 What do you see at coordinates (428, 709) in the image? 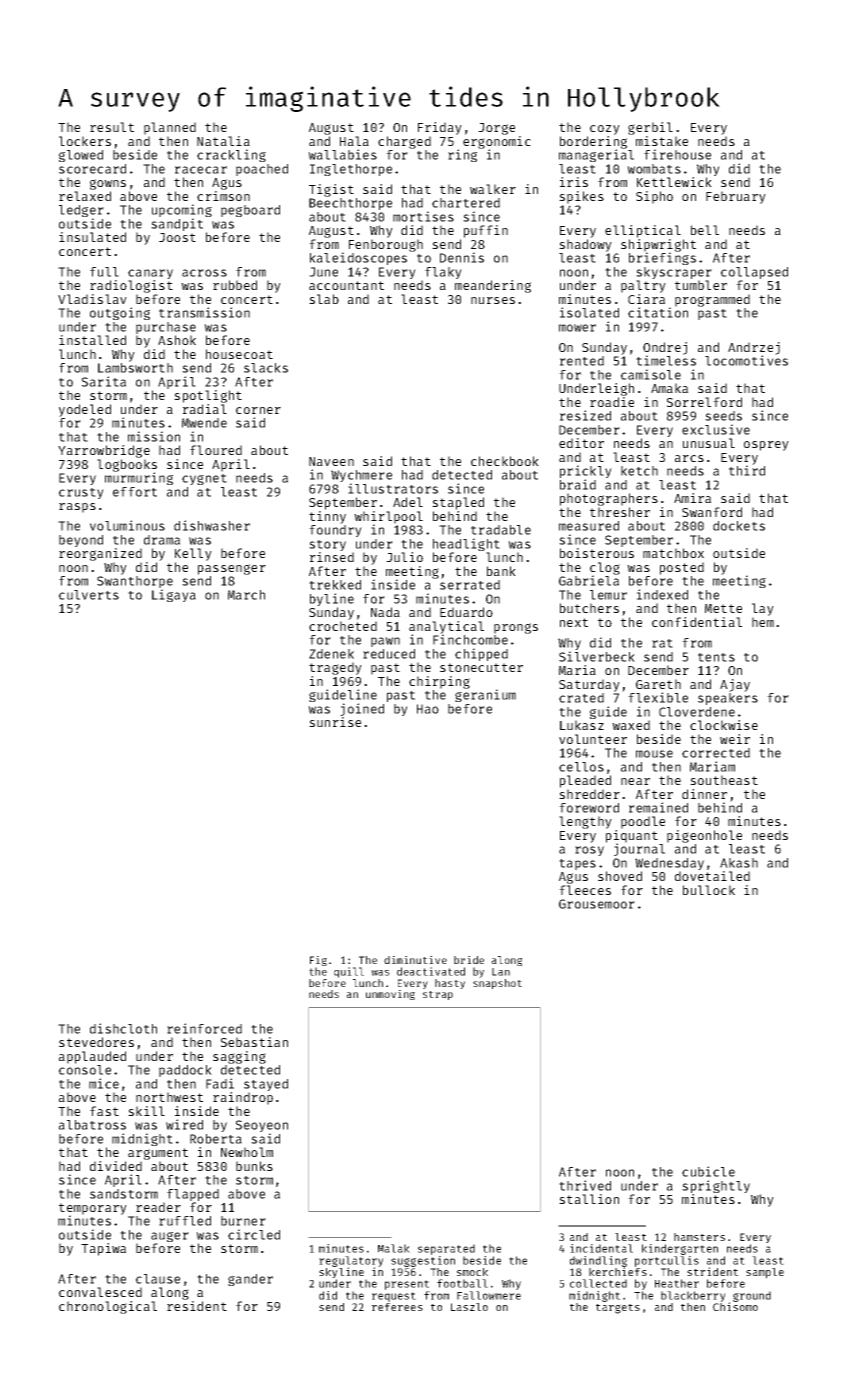
I see `Hao` at bounding box center [428, 709].
